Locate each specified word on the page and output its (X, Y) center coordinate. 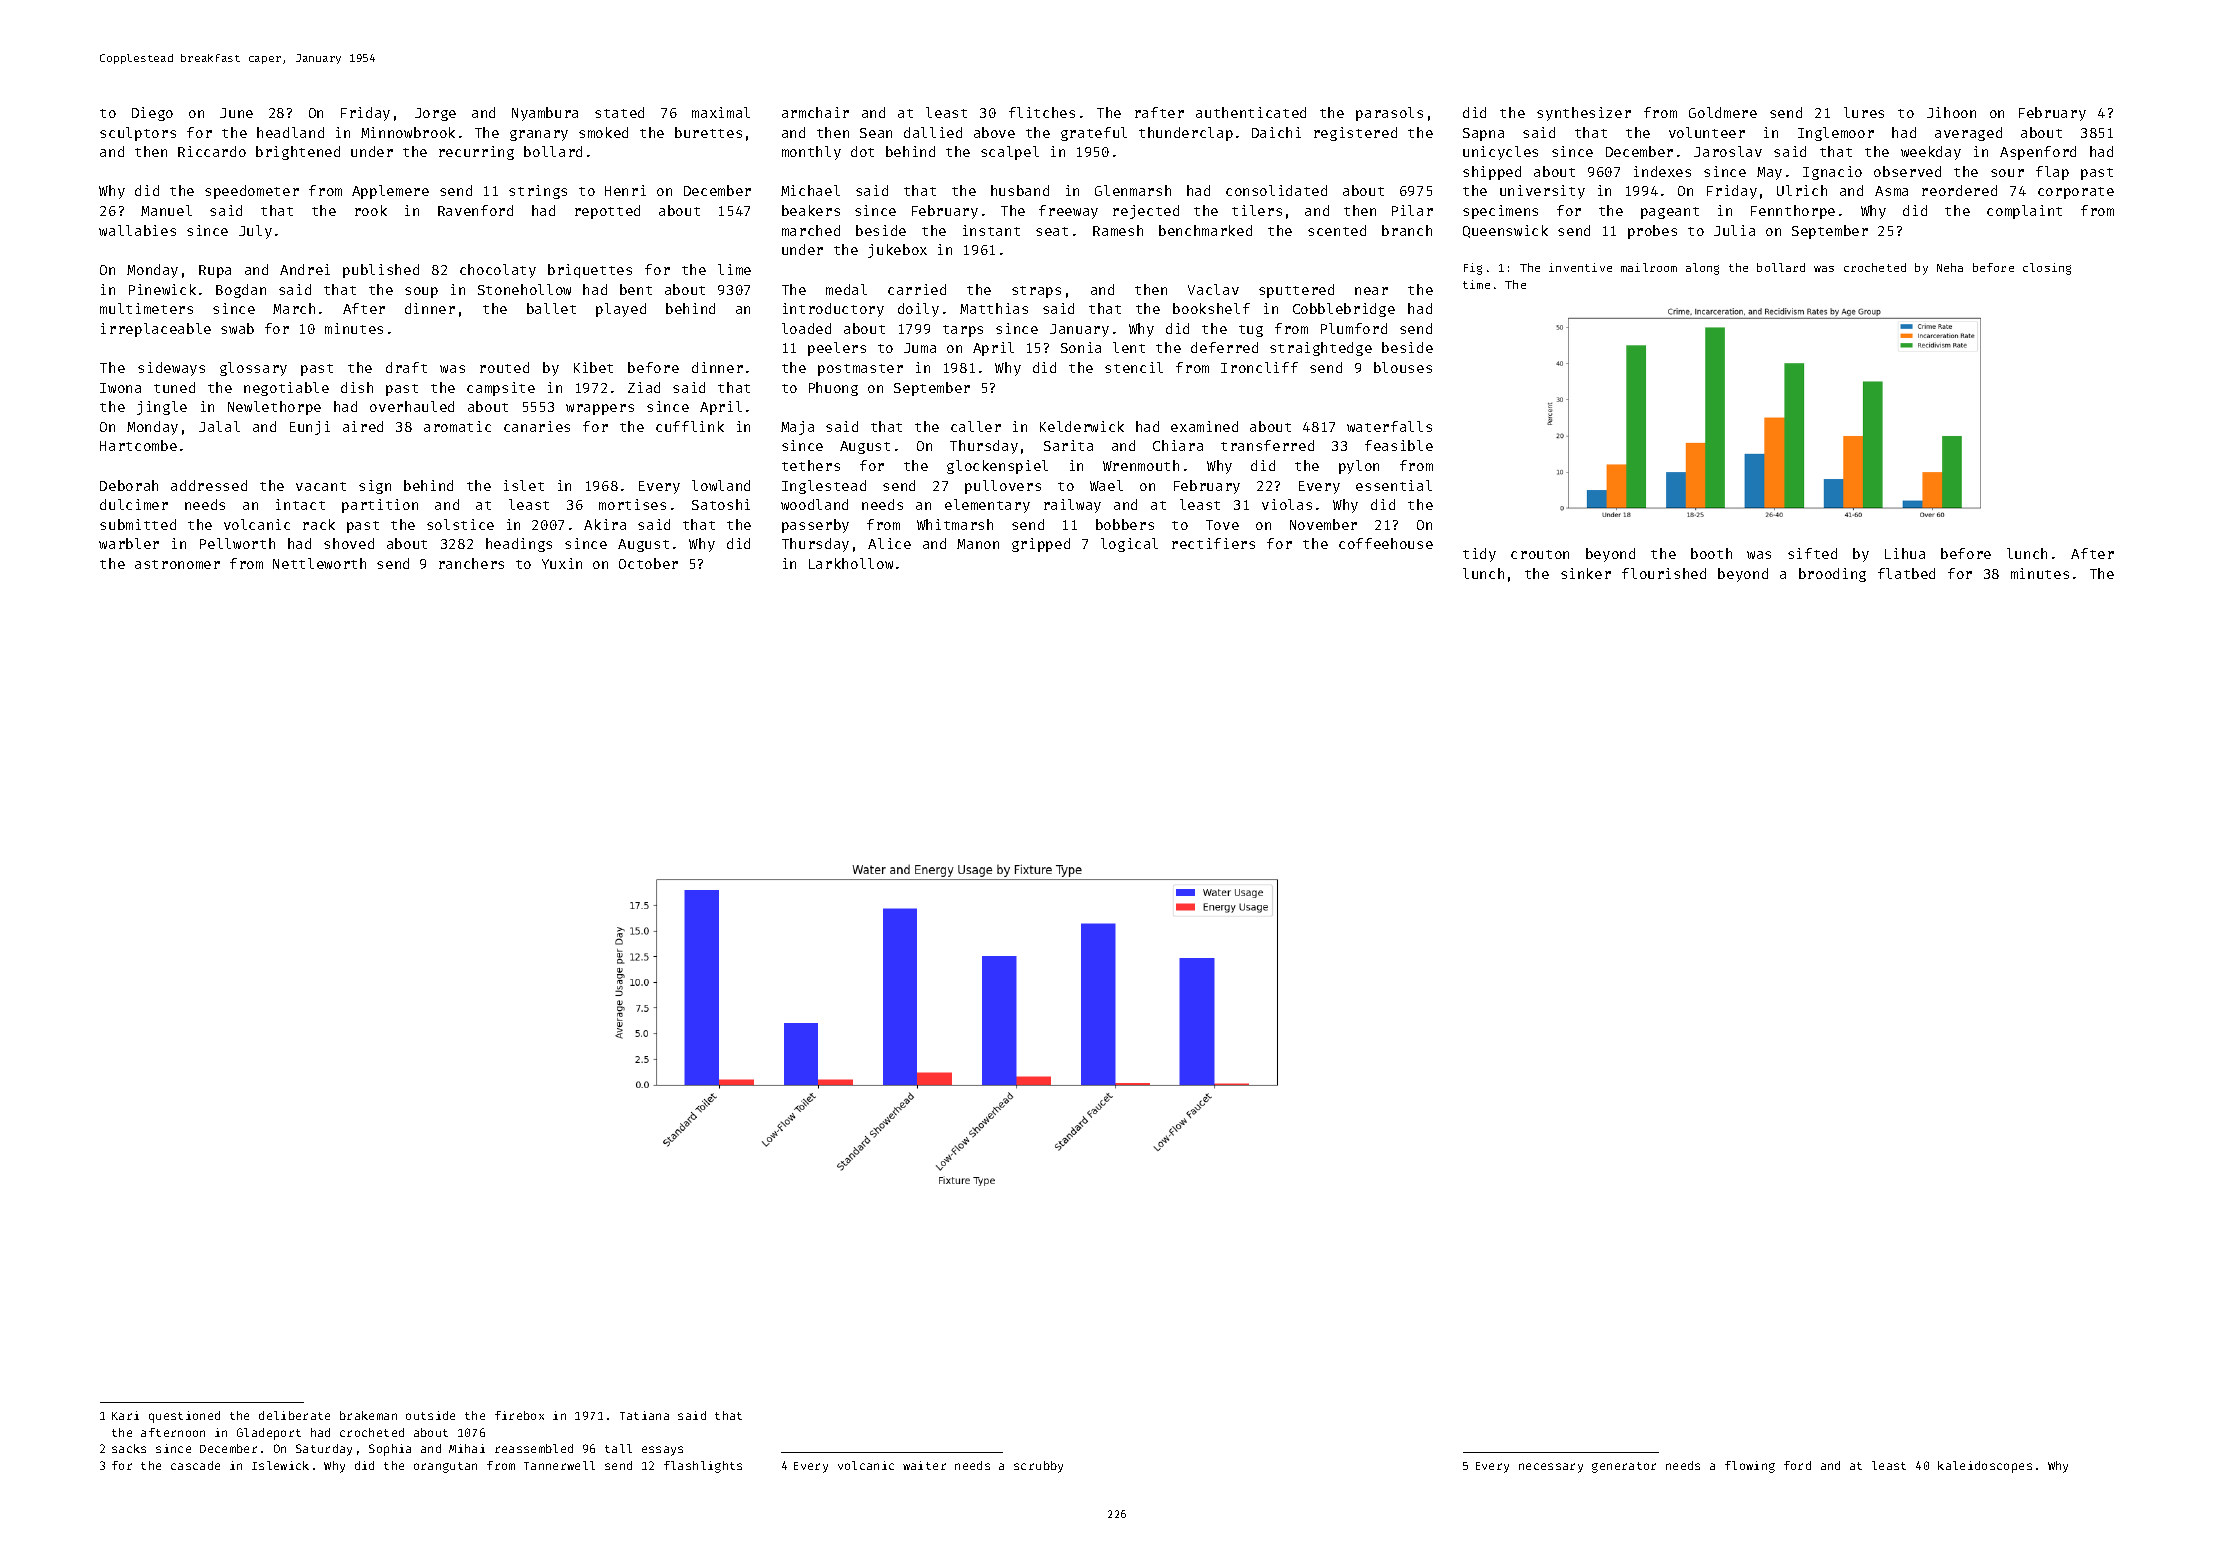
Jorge (435, 114)
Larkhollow (851, 563)
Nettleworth (319, 563)
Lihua (1905, 553)
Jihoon (1951, 112)
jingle (162, 408)
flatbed (1906, 573)
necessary (1551, 1468)
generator (1624, 1467)
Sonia (1081, 347)
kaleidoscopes (1985, 1467)
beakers (811, 210)
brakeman (368, 1415)
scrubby (1038, 1467)
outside (430, 1415)
